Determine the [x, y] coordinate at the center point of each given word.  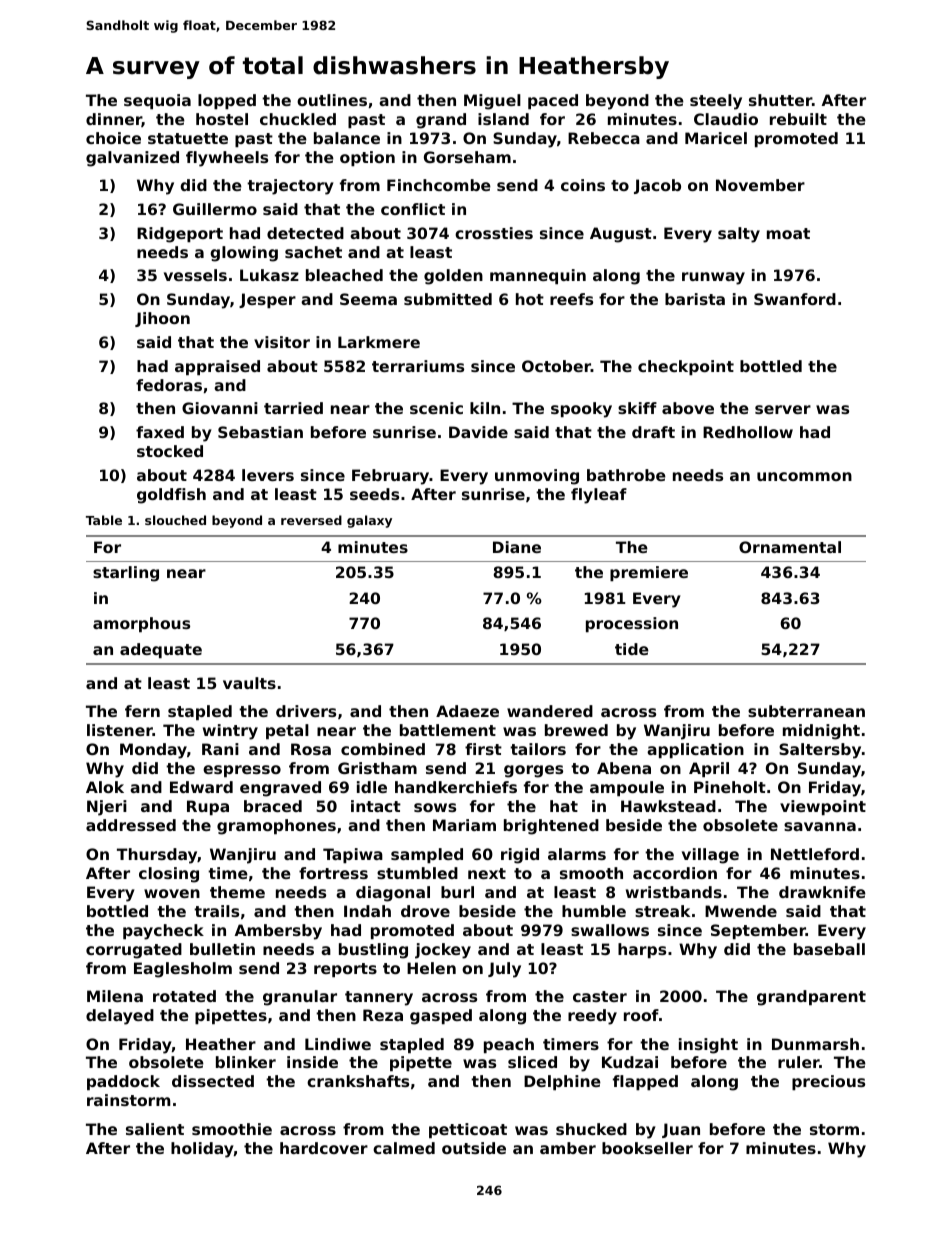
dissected [213, 1081]
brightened [551, 827]
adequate [161, 650]
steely [716, 102]
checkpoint [686, 367]
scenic [436, 408]
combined [383, 749]
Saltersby [820, 751]
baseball [829, 949]
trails [216, 911]
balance [347, 138]
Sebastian [260, 432]
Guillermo [215, 209]
